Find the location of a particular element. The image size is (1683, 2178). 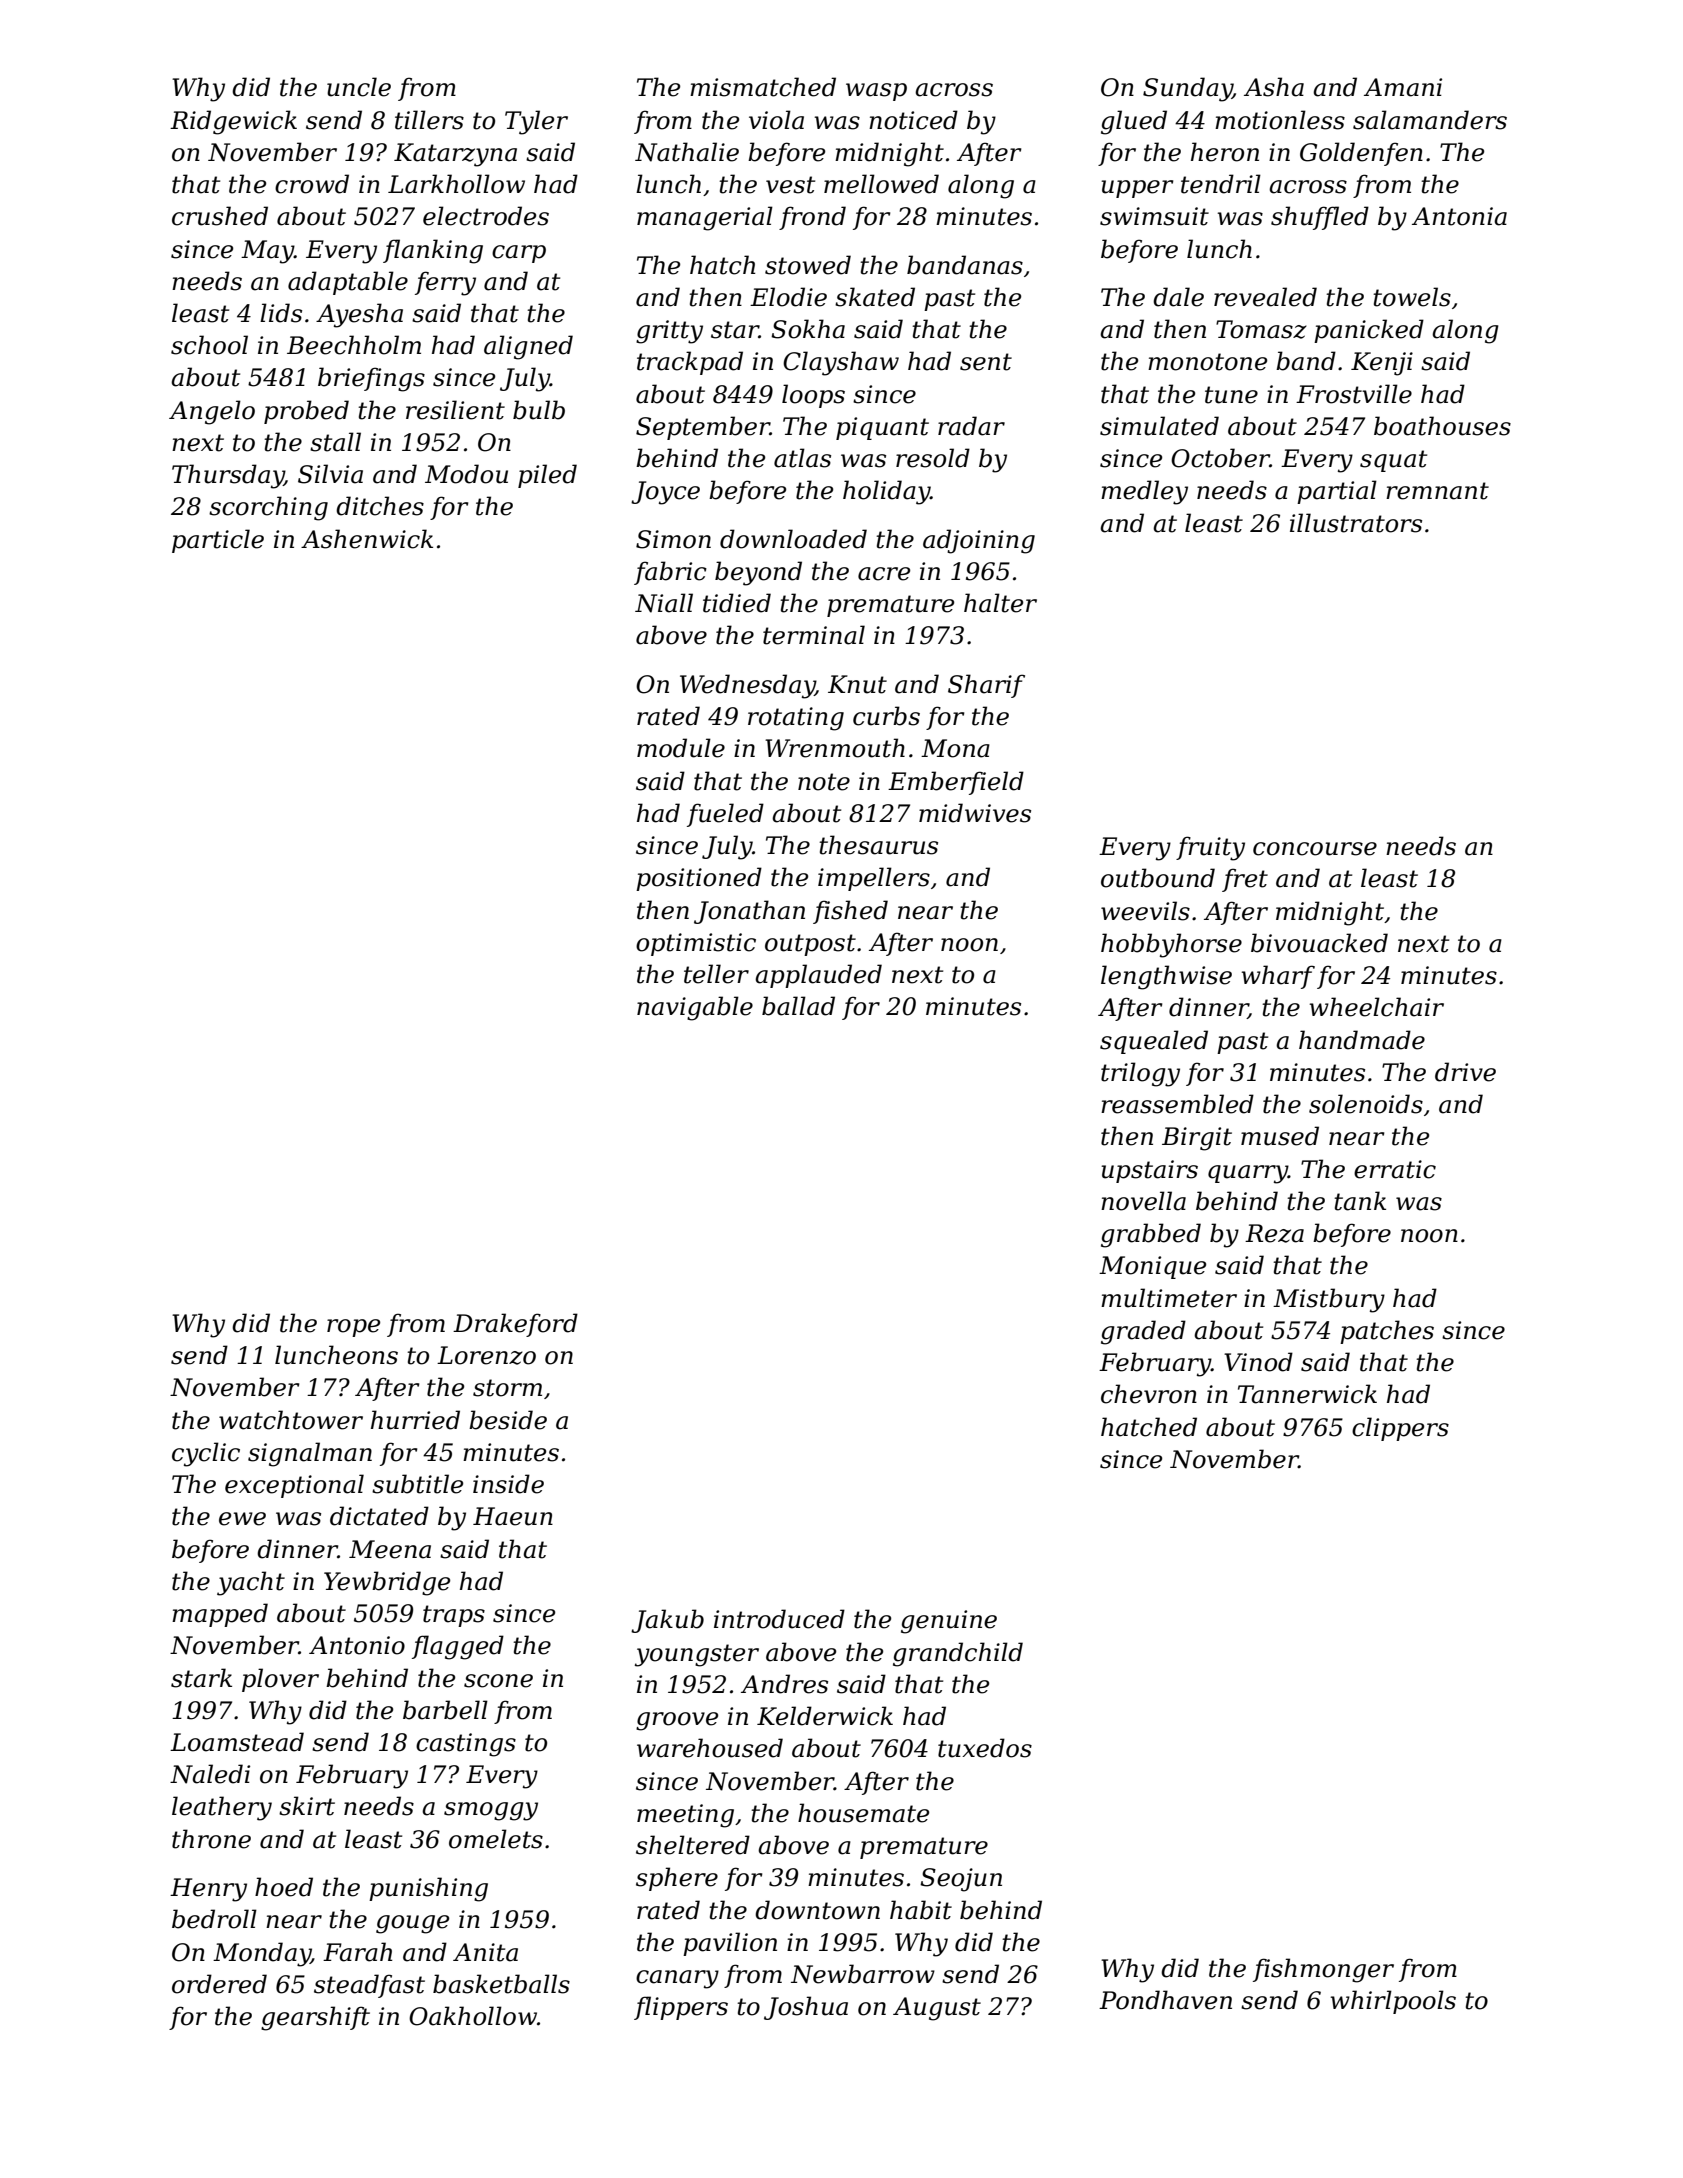

module is located at coordinates (681, 748).
